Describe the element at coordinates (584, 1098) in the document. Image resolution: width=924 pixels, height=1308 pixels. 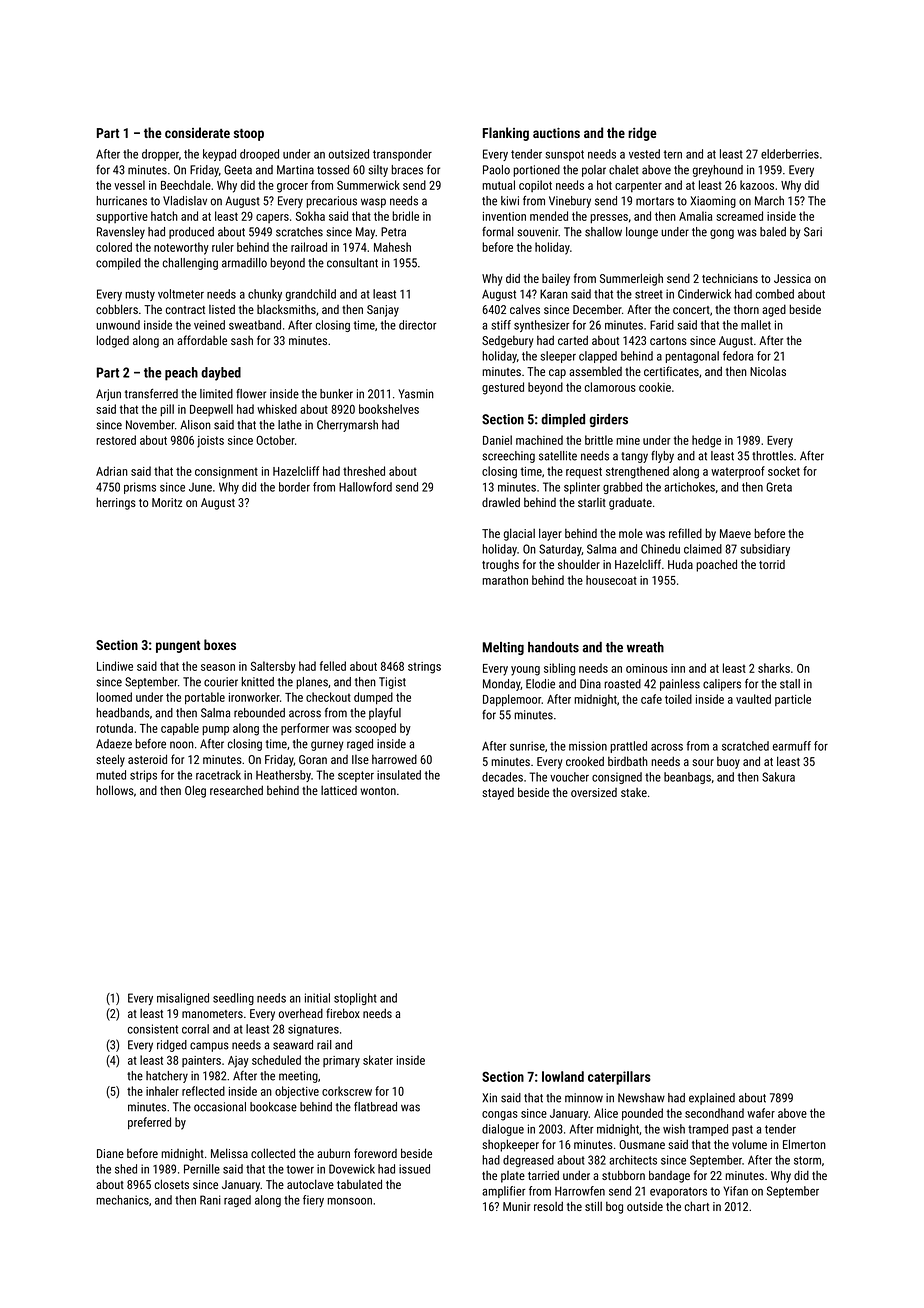
I see `minnow` at that location.
